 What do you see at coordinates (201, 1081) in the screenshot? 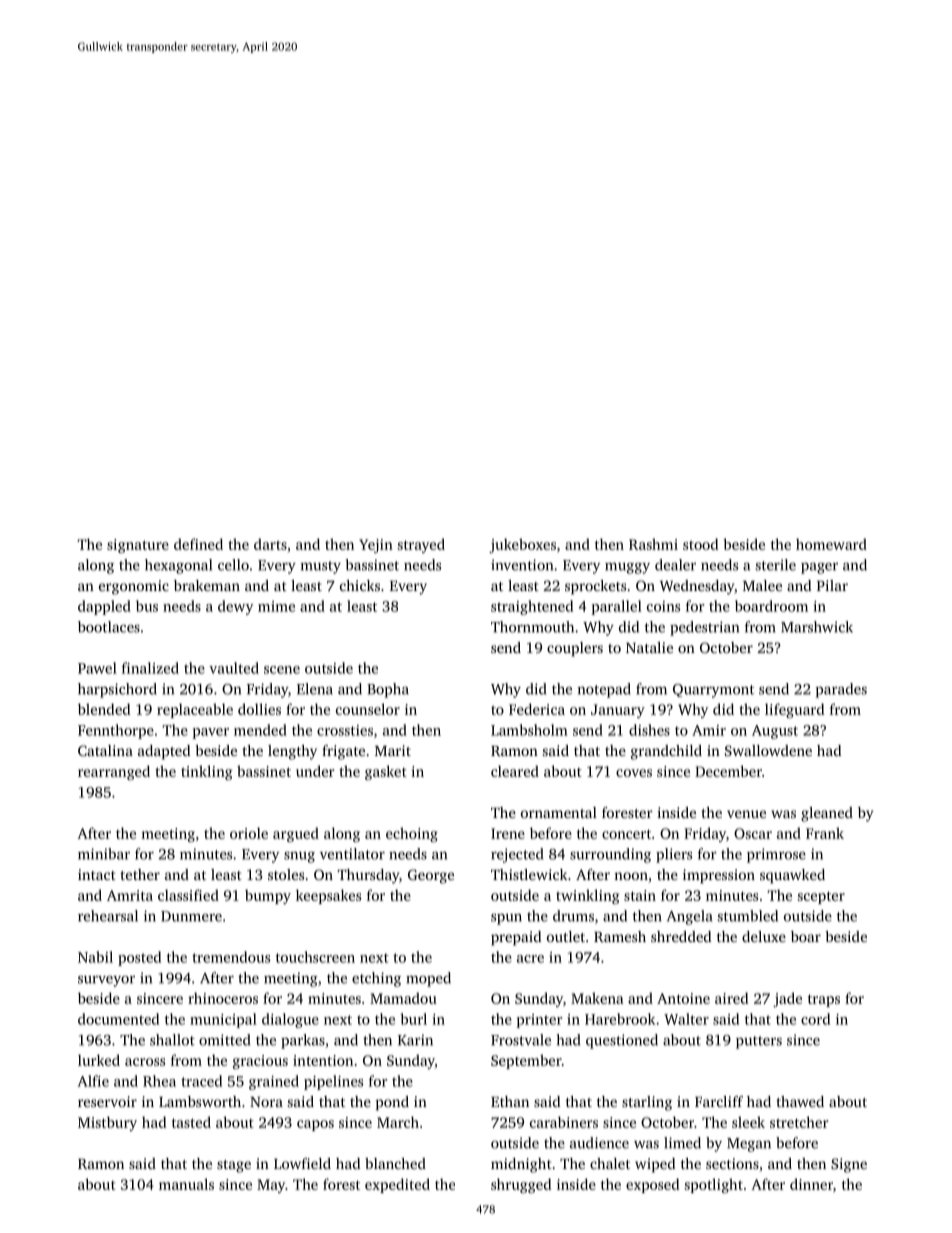
I see `traced` at bounding box center [201, 1081].
